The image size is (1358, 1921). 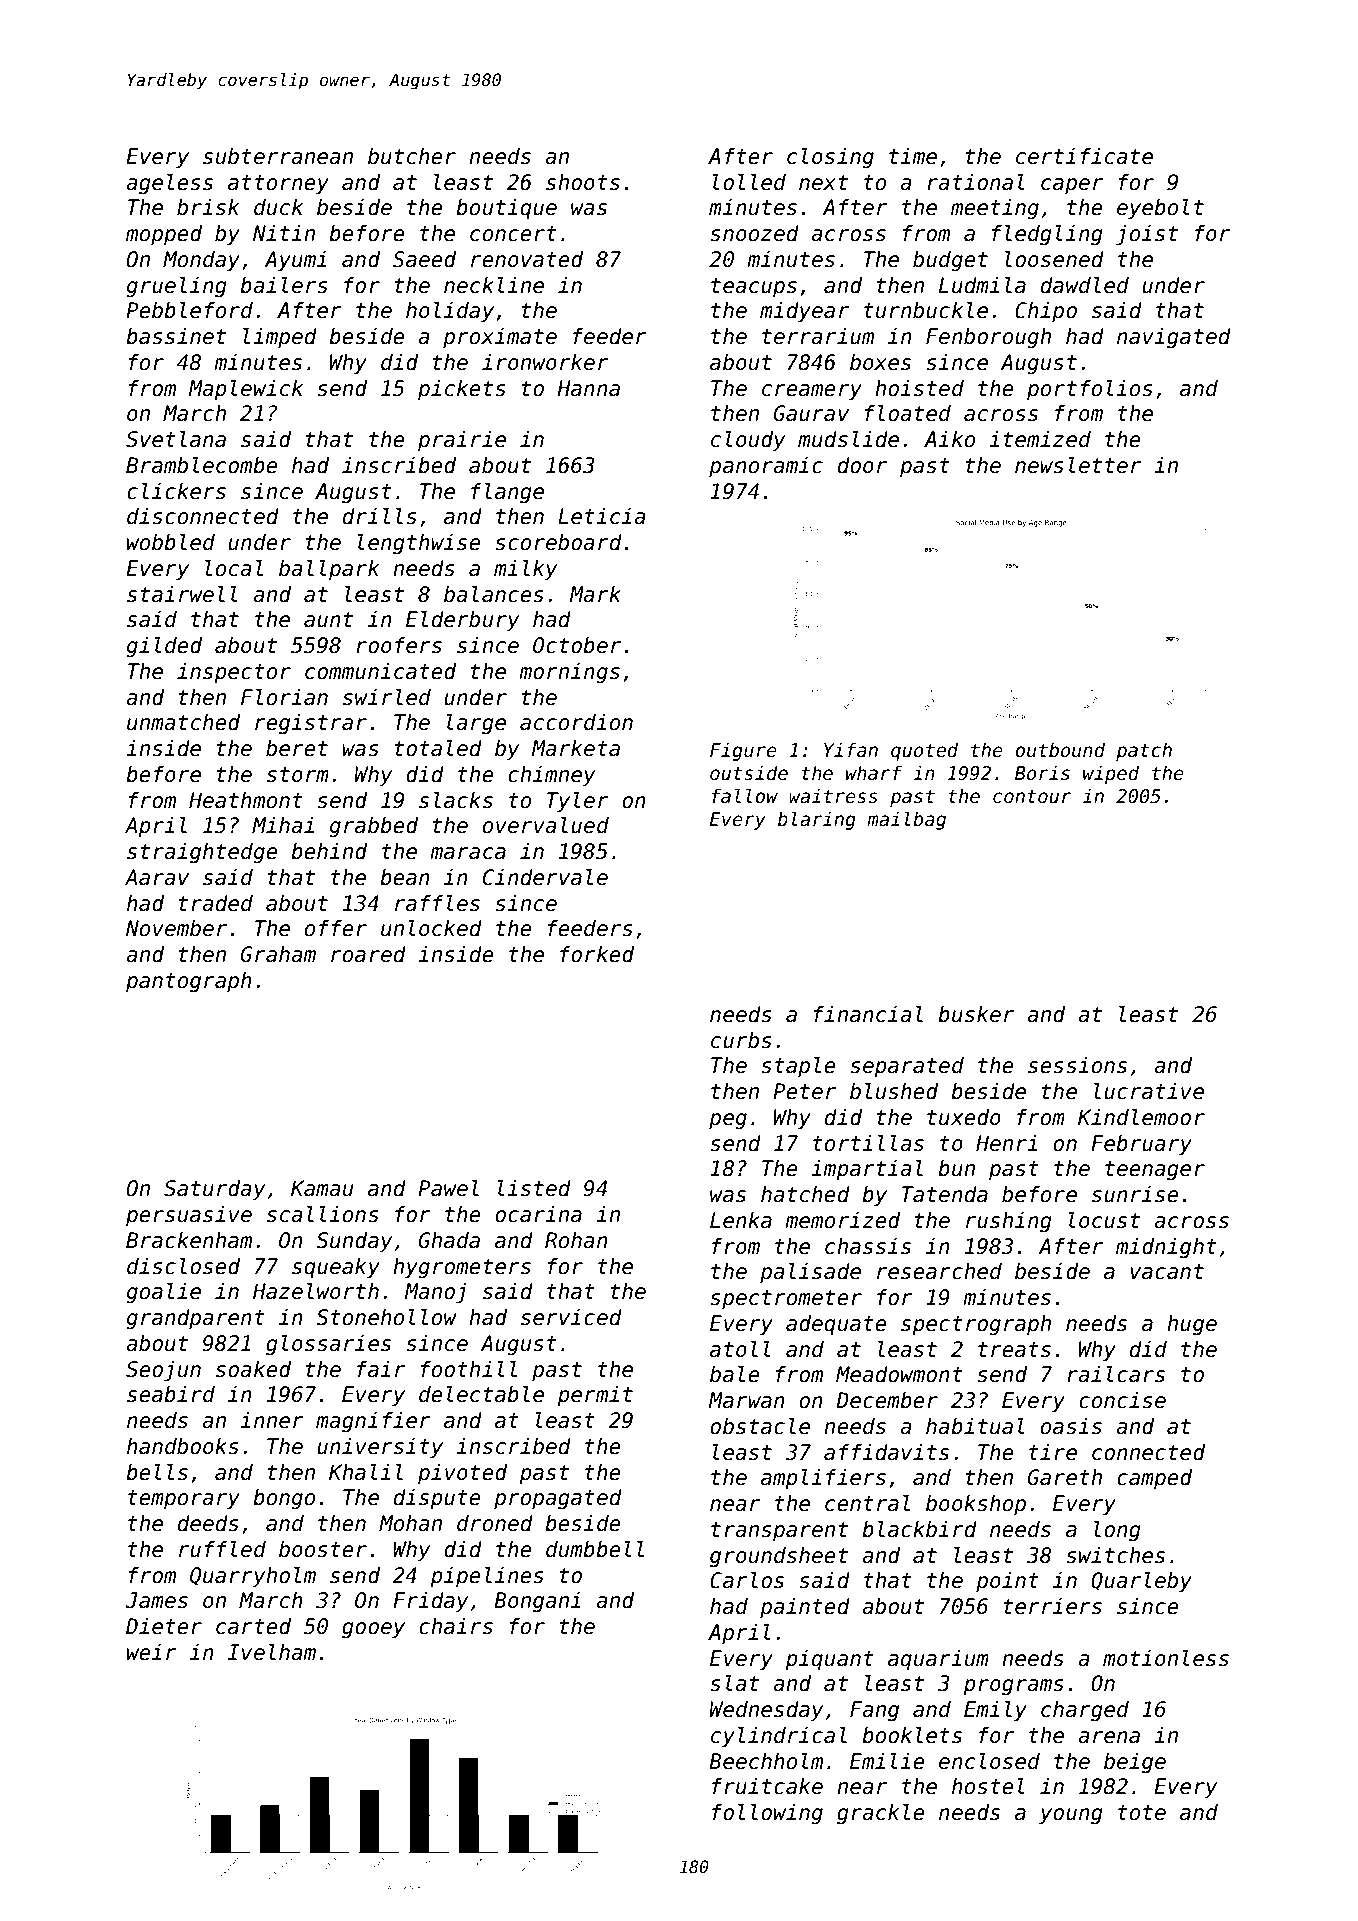 What do you see at coordinates (944, 1194) in the document?
I see `Tatenda` at bounding box center [944, 1194].
